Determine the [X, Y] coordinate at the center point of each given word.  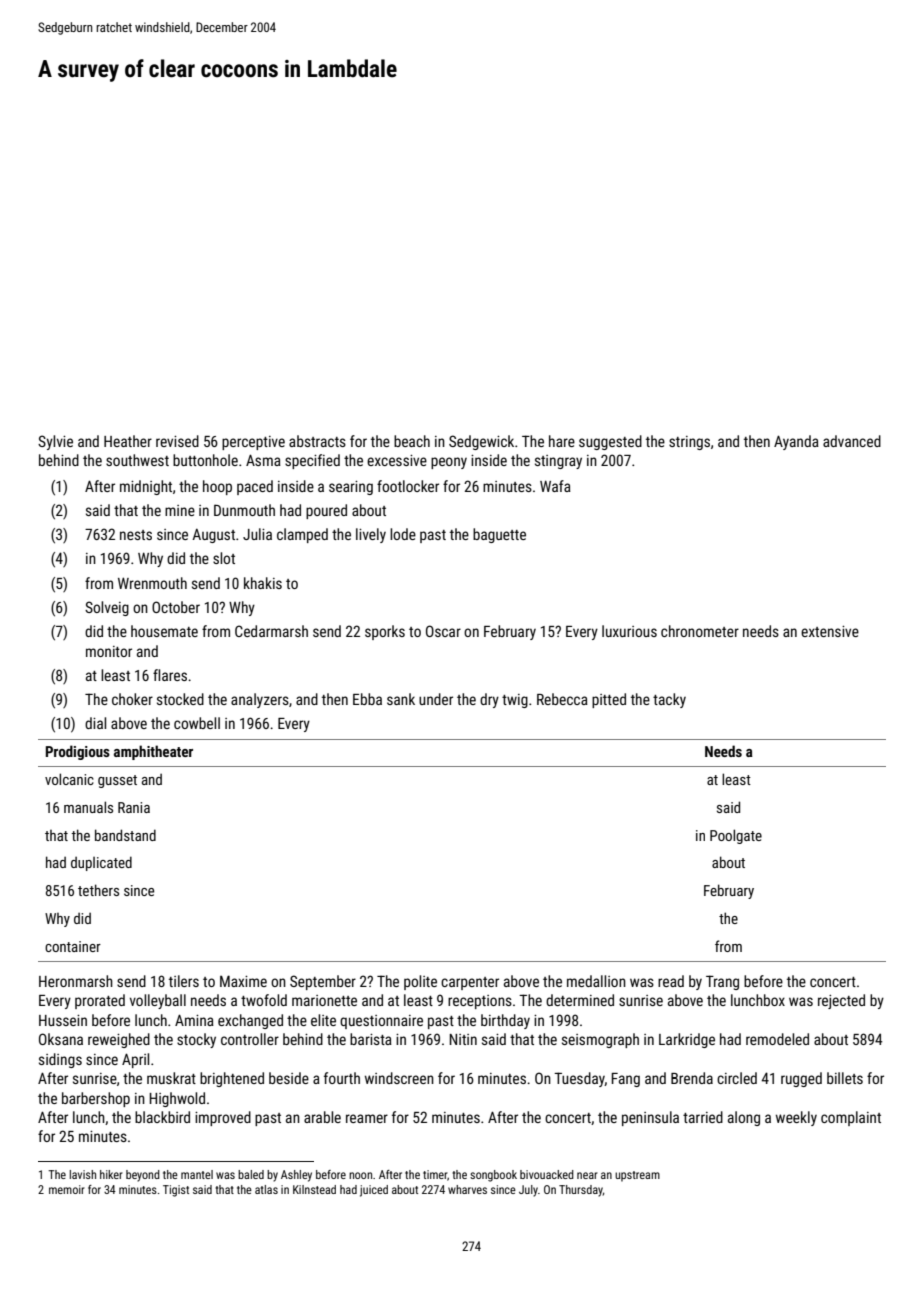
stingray [558, 462]
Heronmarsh [76, 981]
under [436, 699]
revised [177, 441]
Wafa [555, 486]
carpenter [470, 983]
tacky [669, 700]
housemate [164, 631]
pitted [609, 700]
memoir [67, 1189]
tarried [703, 1117]
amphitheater [153, 752]
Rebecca [562, 699]
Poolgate [736, 836]
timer [435, 1175]
